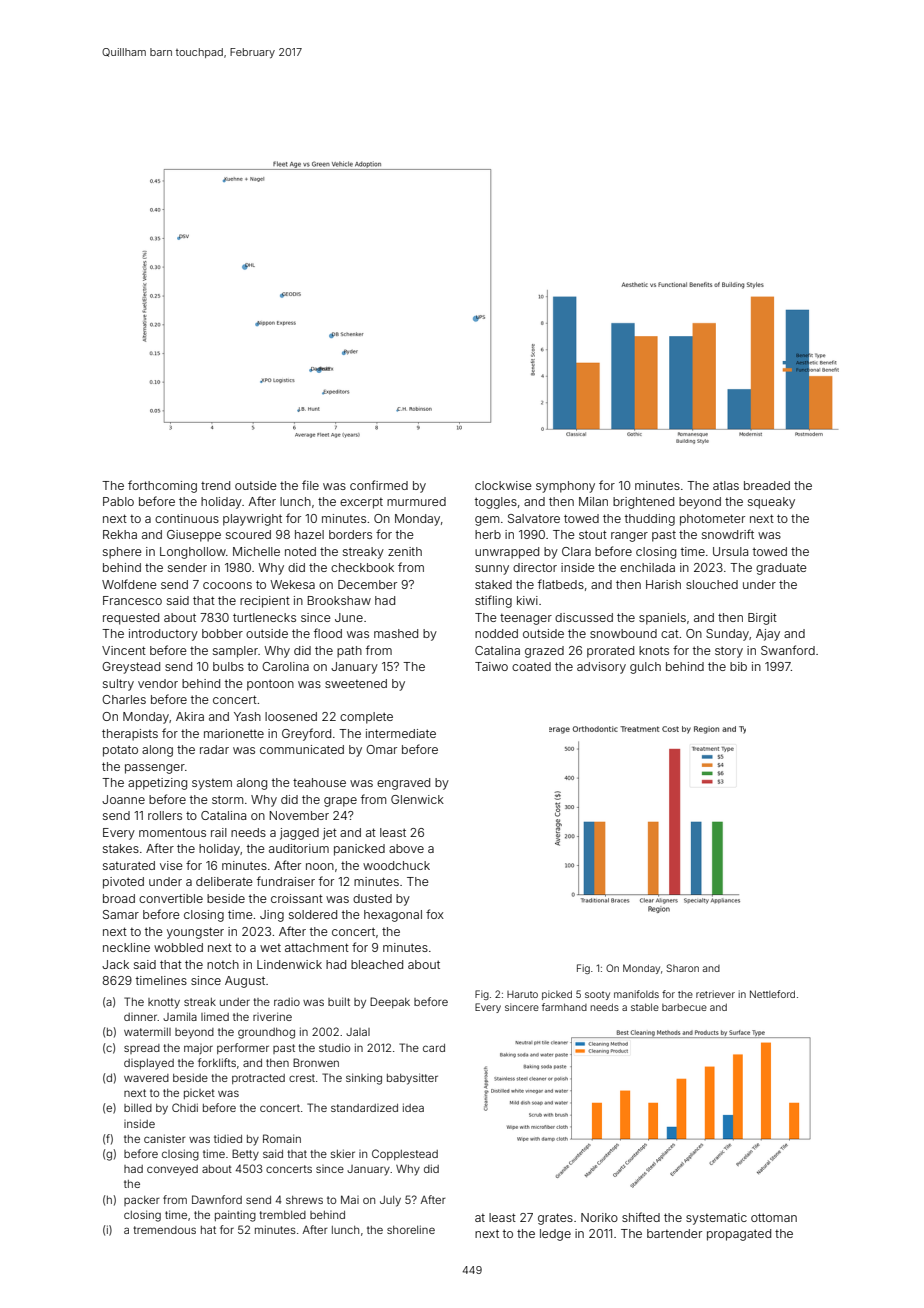  What do you see at coordinates (217, 1062) in the screenshot?
I see `forklifts` at bounding box center [217, 1062].
